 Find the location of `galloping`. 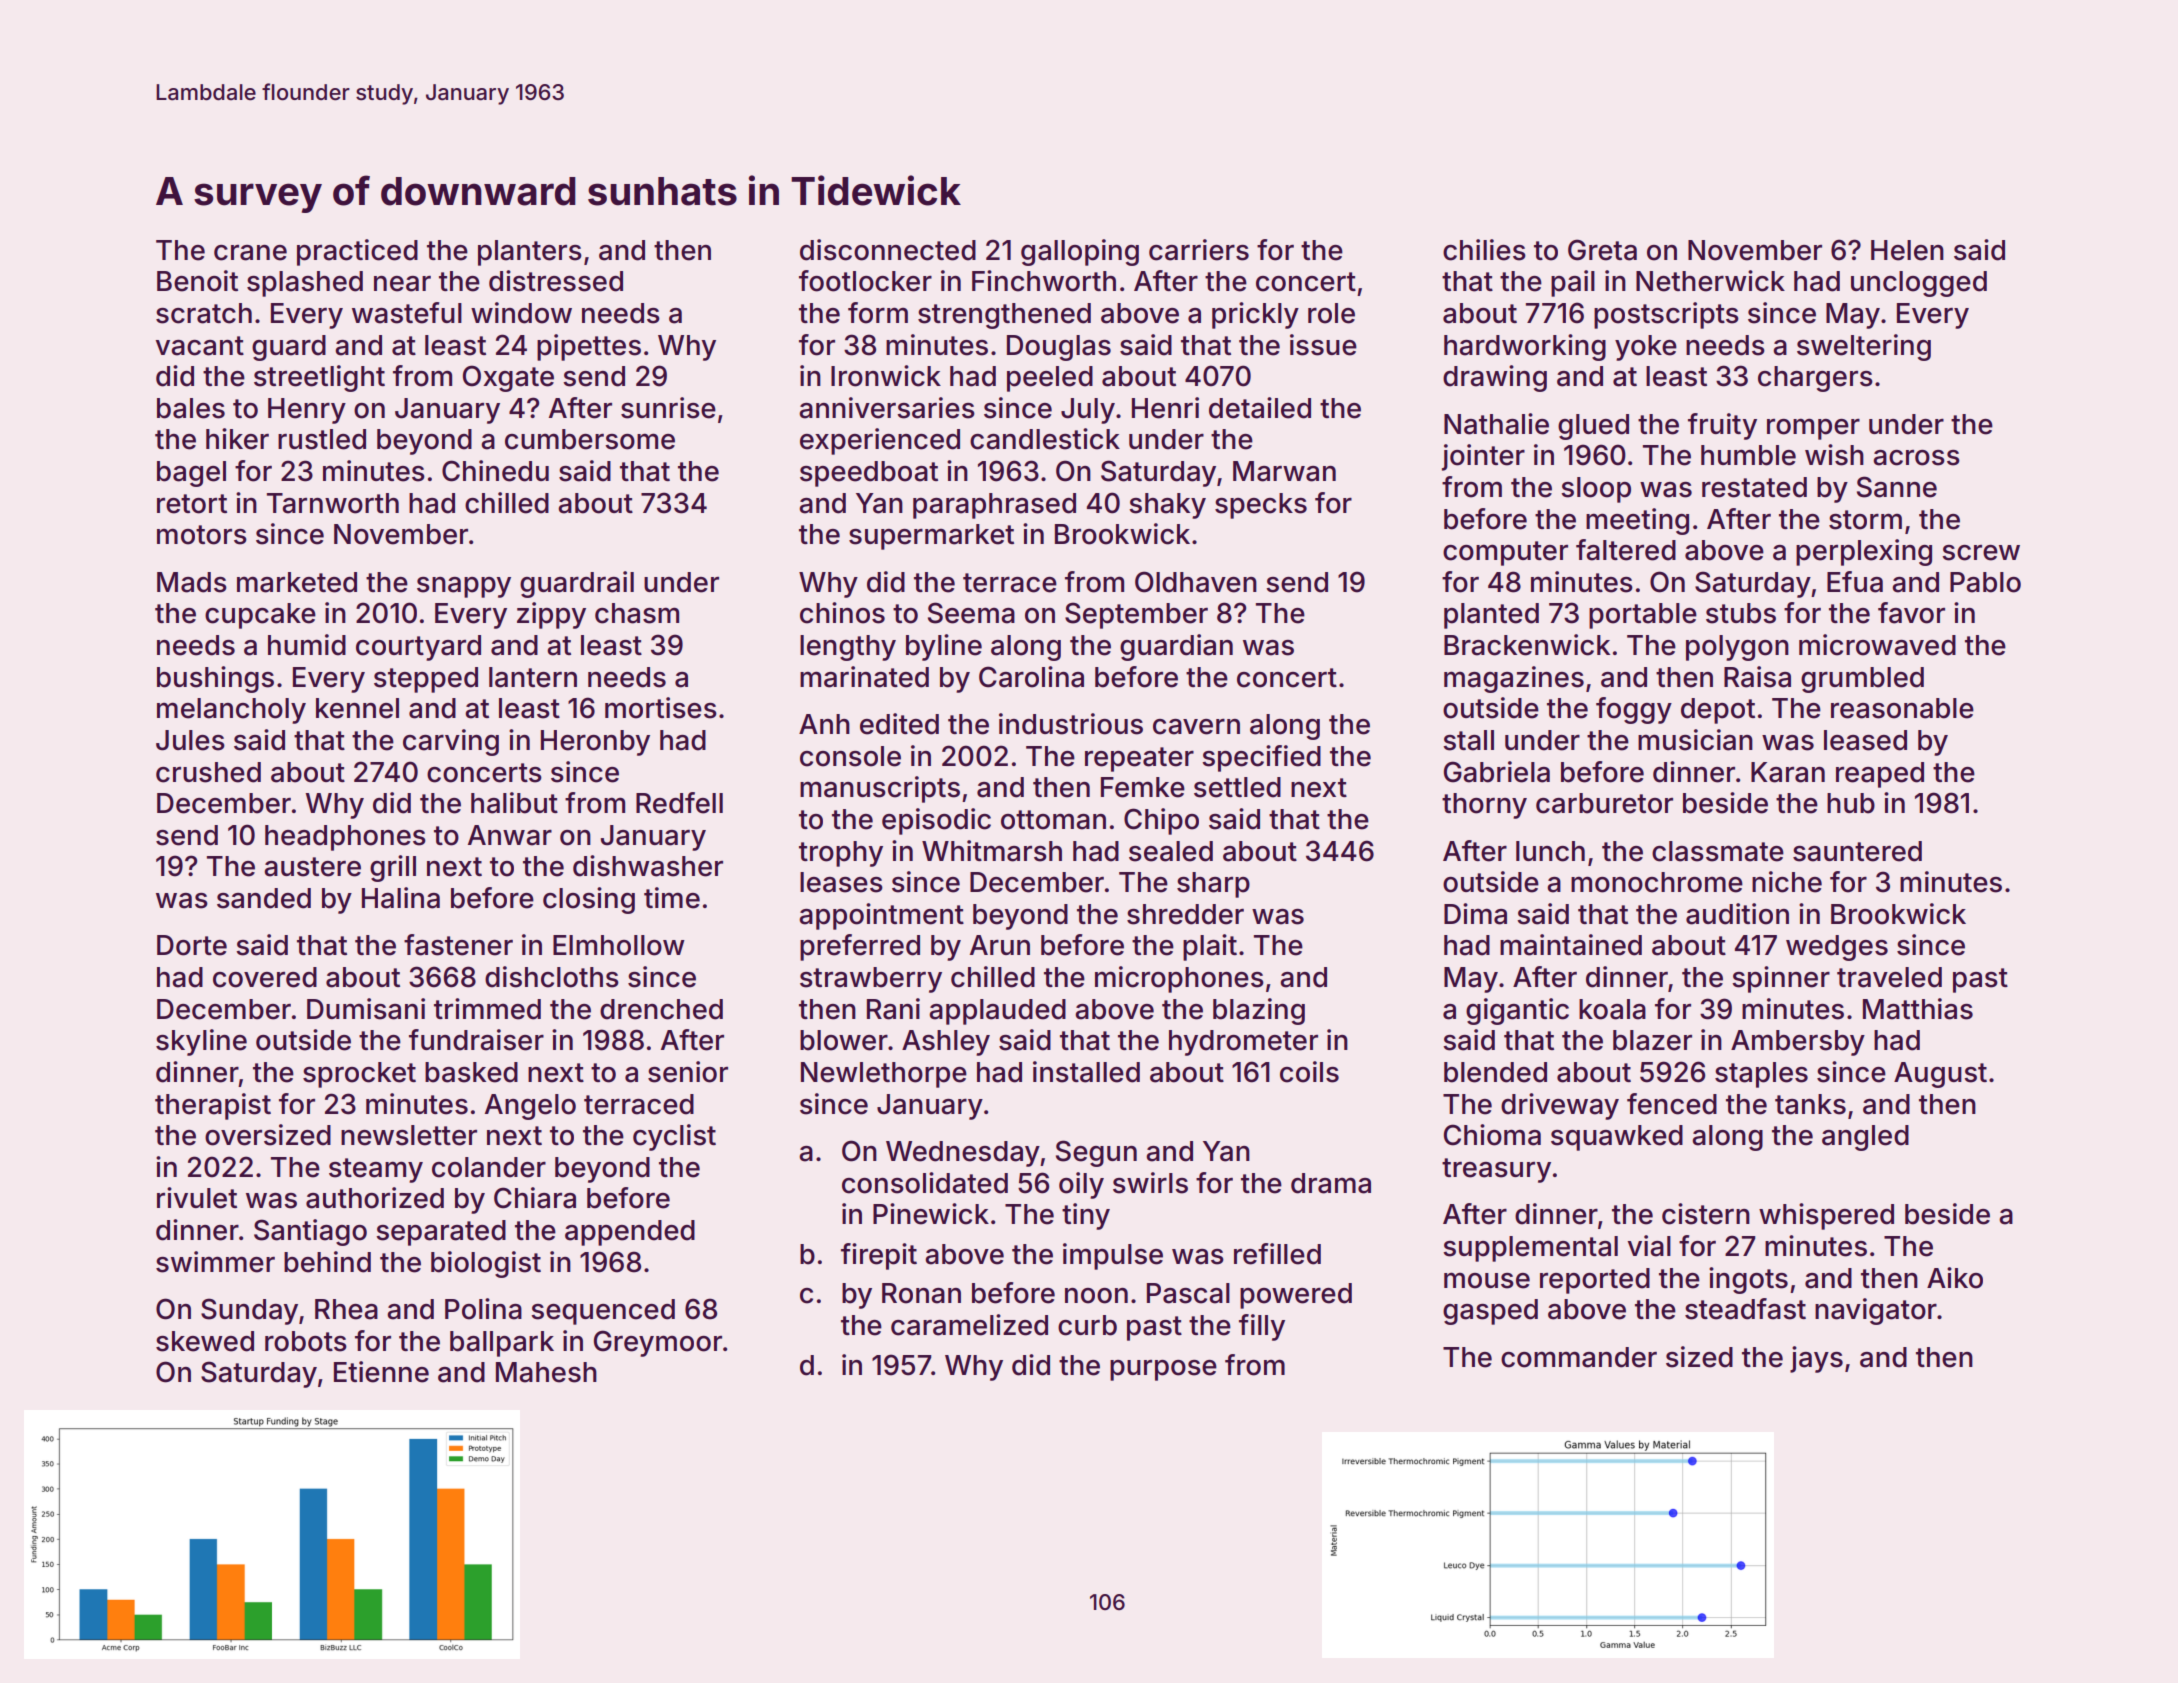

galloping is located at coordinates (1080, 252).
